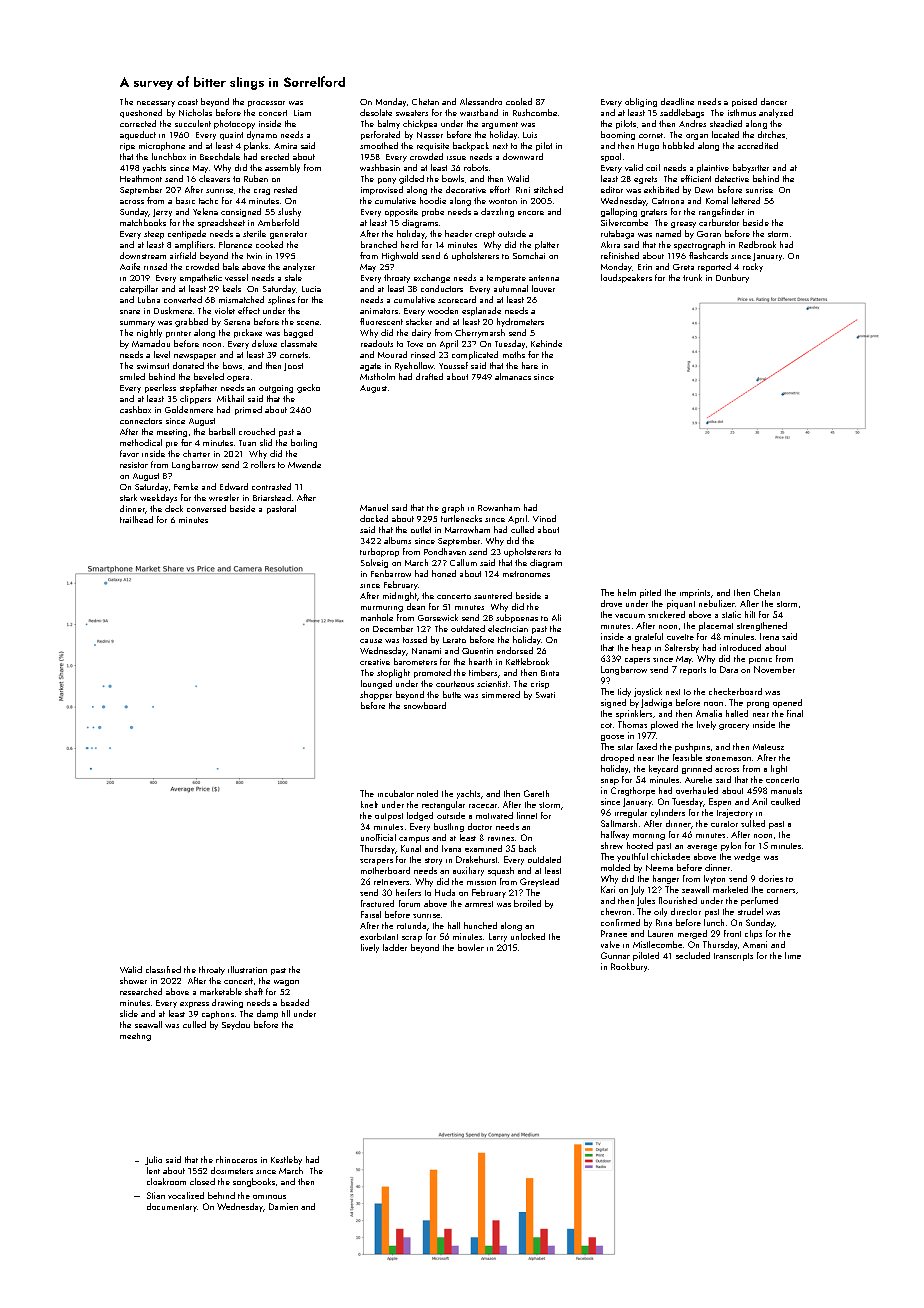  What do you see at coordinates (543, 288) in the screenshot?
I see `louver` at bounding box center [543, 288].
